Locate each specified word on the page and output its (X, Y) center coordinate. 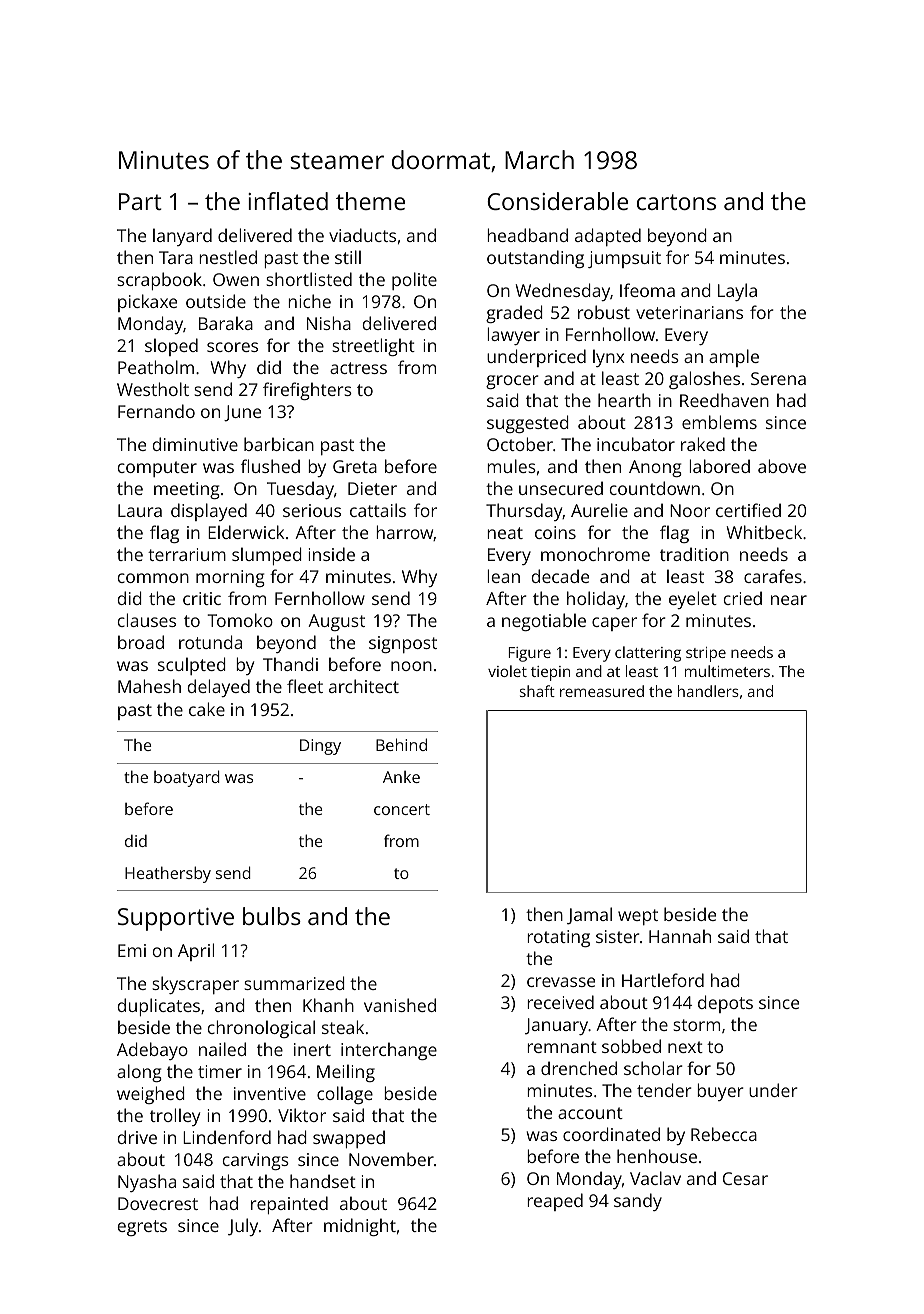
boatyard (187, 778)
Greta (355, 466)
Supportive (176, 919)
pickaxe (147, 303)
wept (638, 917)
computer (157, 469)
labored (719, 466)
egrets (142, 1228)
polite (414, 281)
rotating (558, 938)
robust (604, 312)
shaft (537, 691)
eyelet (693, 600)
